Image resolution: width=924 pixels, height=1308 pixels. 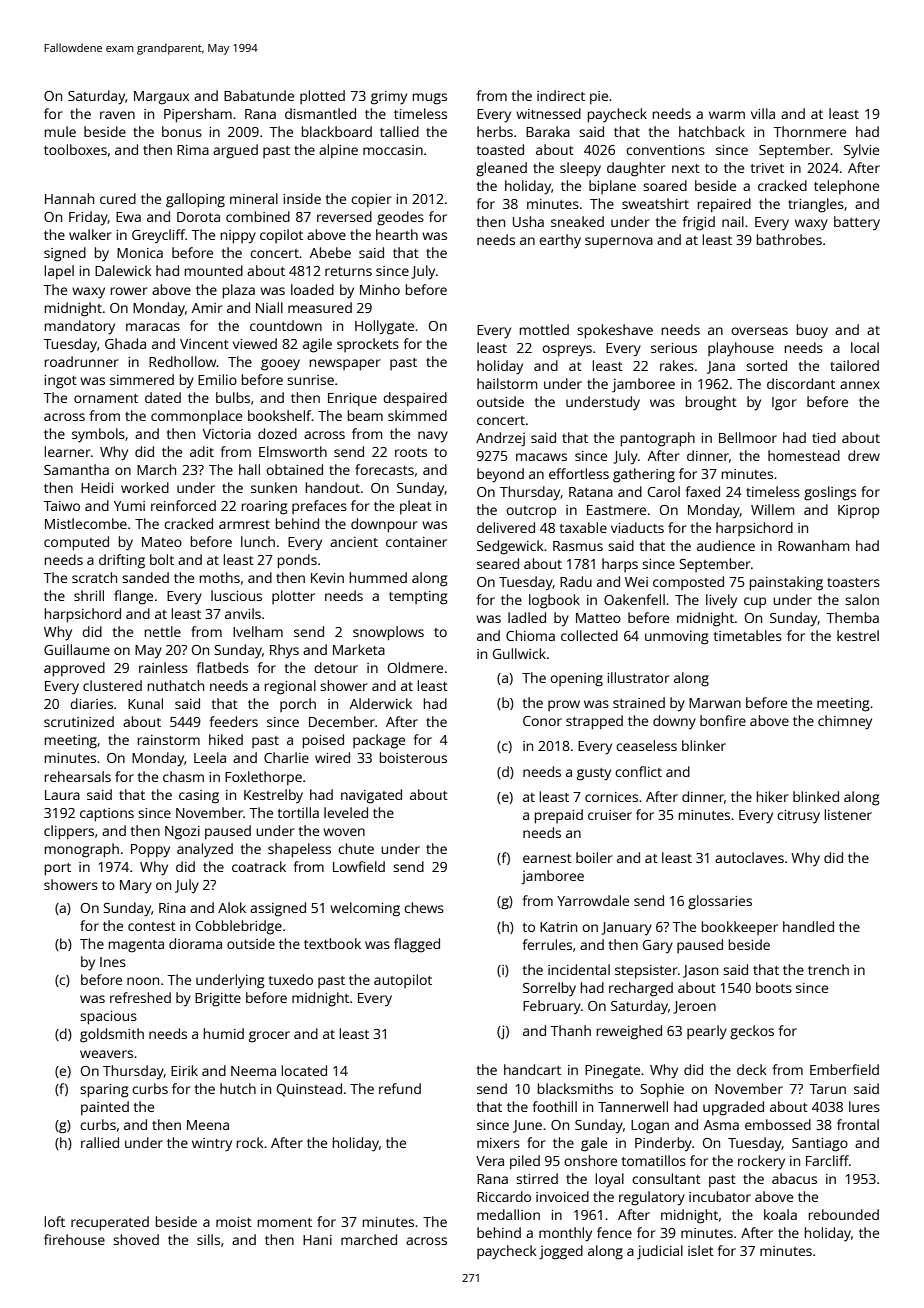 What do you see at coordinates (74, 1239) in the screenshot?
I see `firehouse` at bounding box center [74, 1239].
